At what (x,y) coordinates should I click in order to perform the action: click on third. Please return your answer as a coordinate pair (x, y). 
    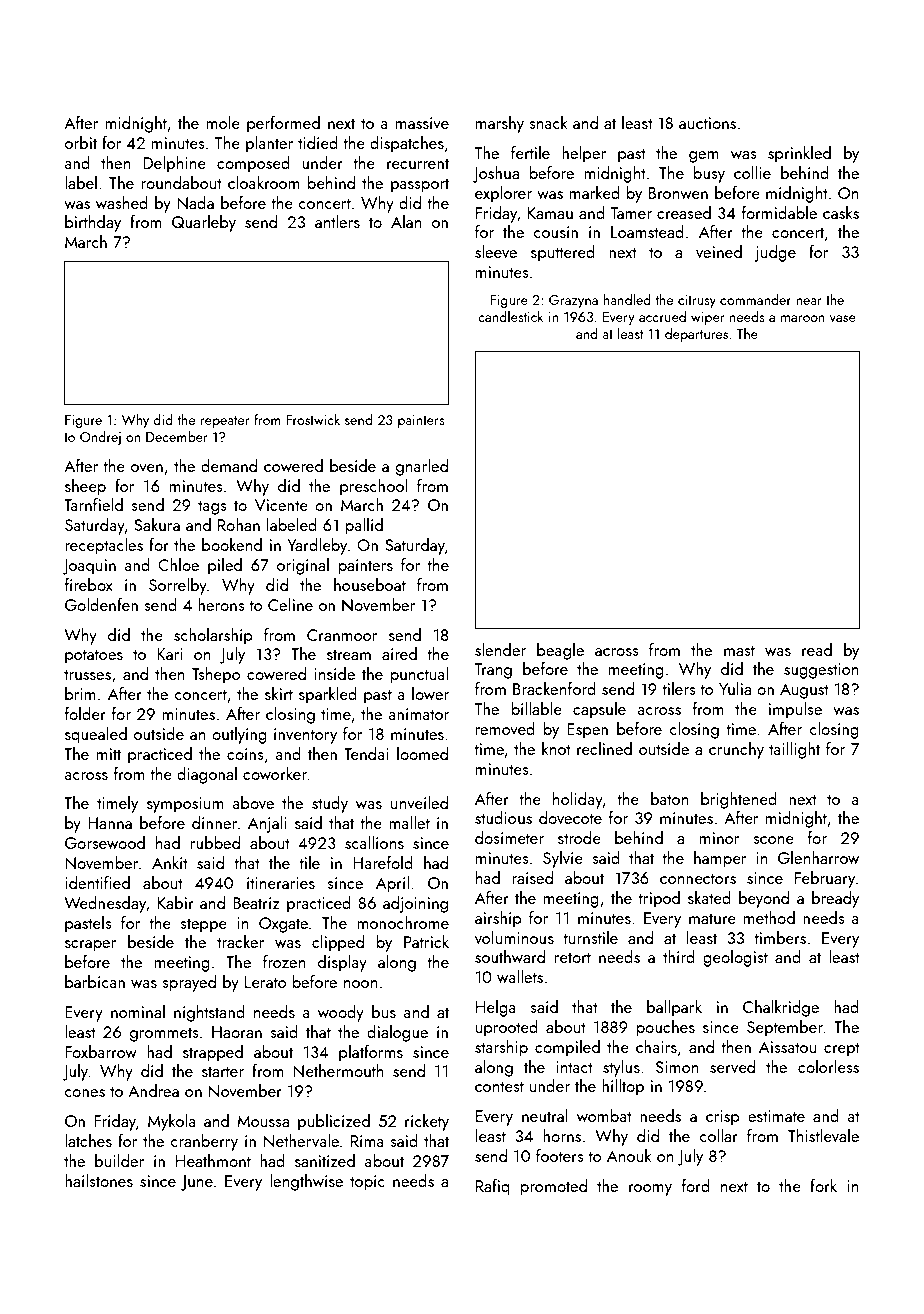
    Looking at the image, I should click on (679, 956).
